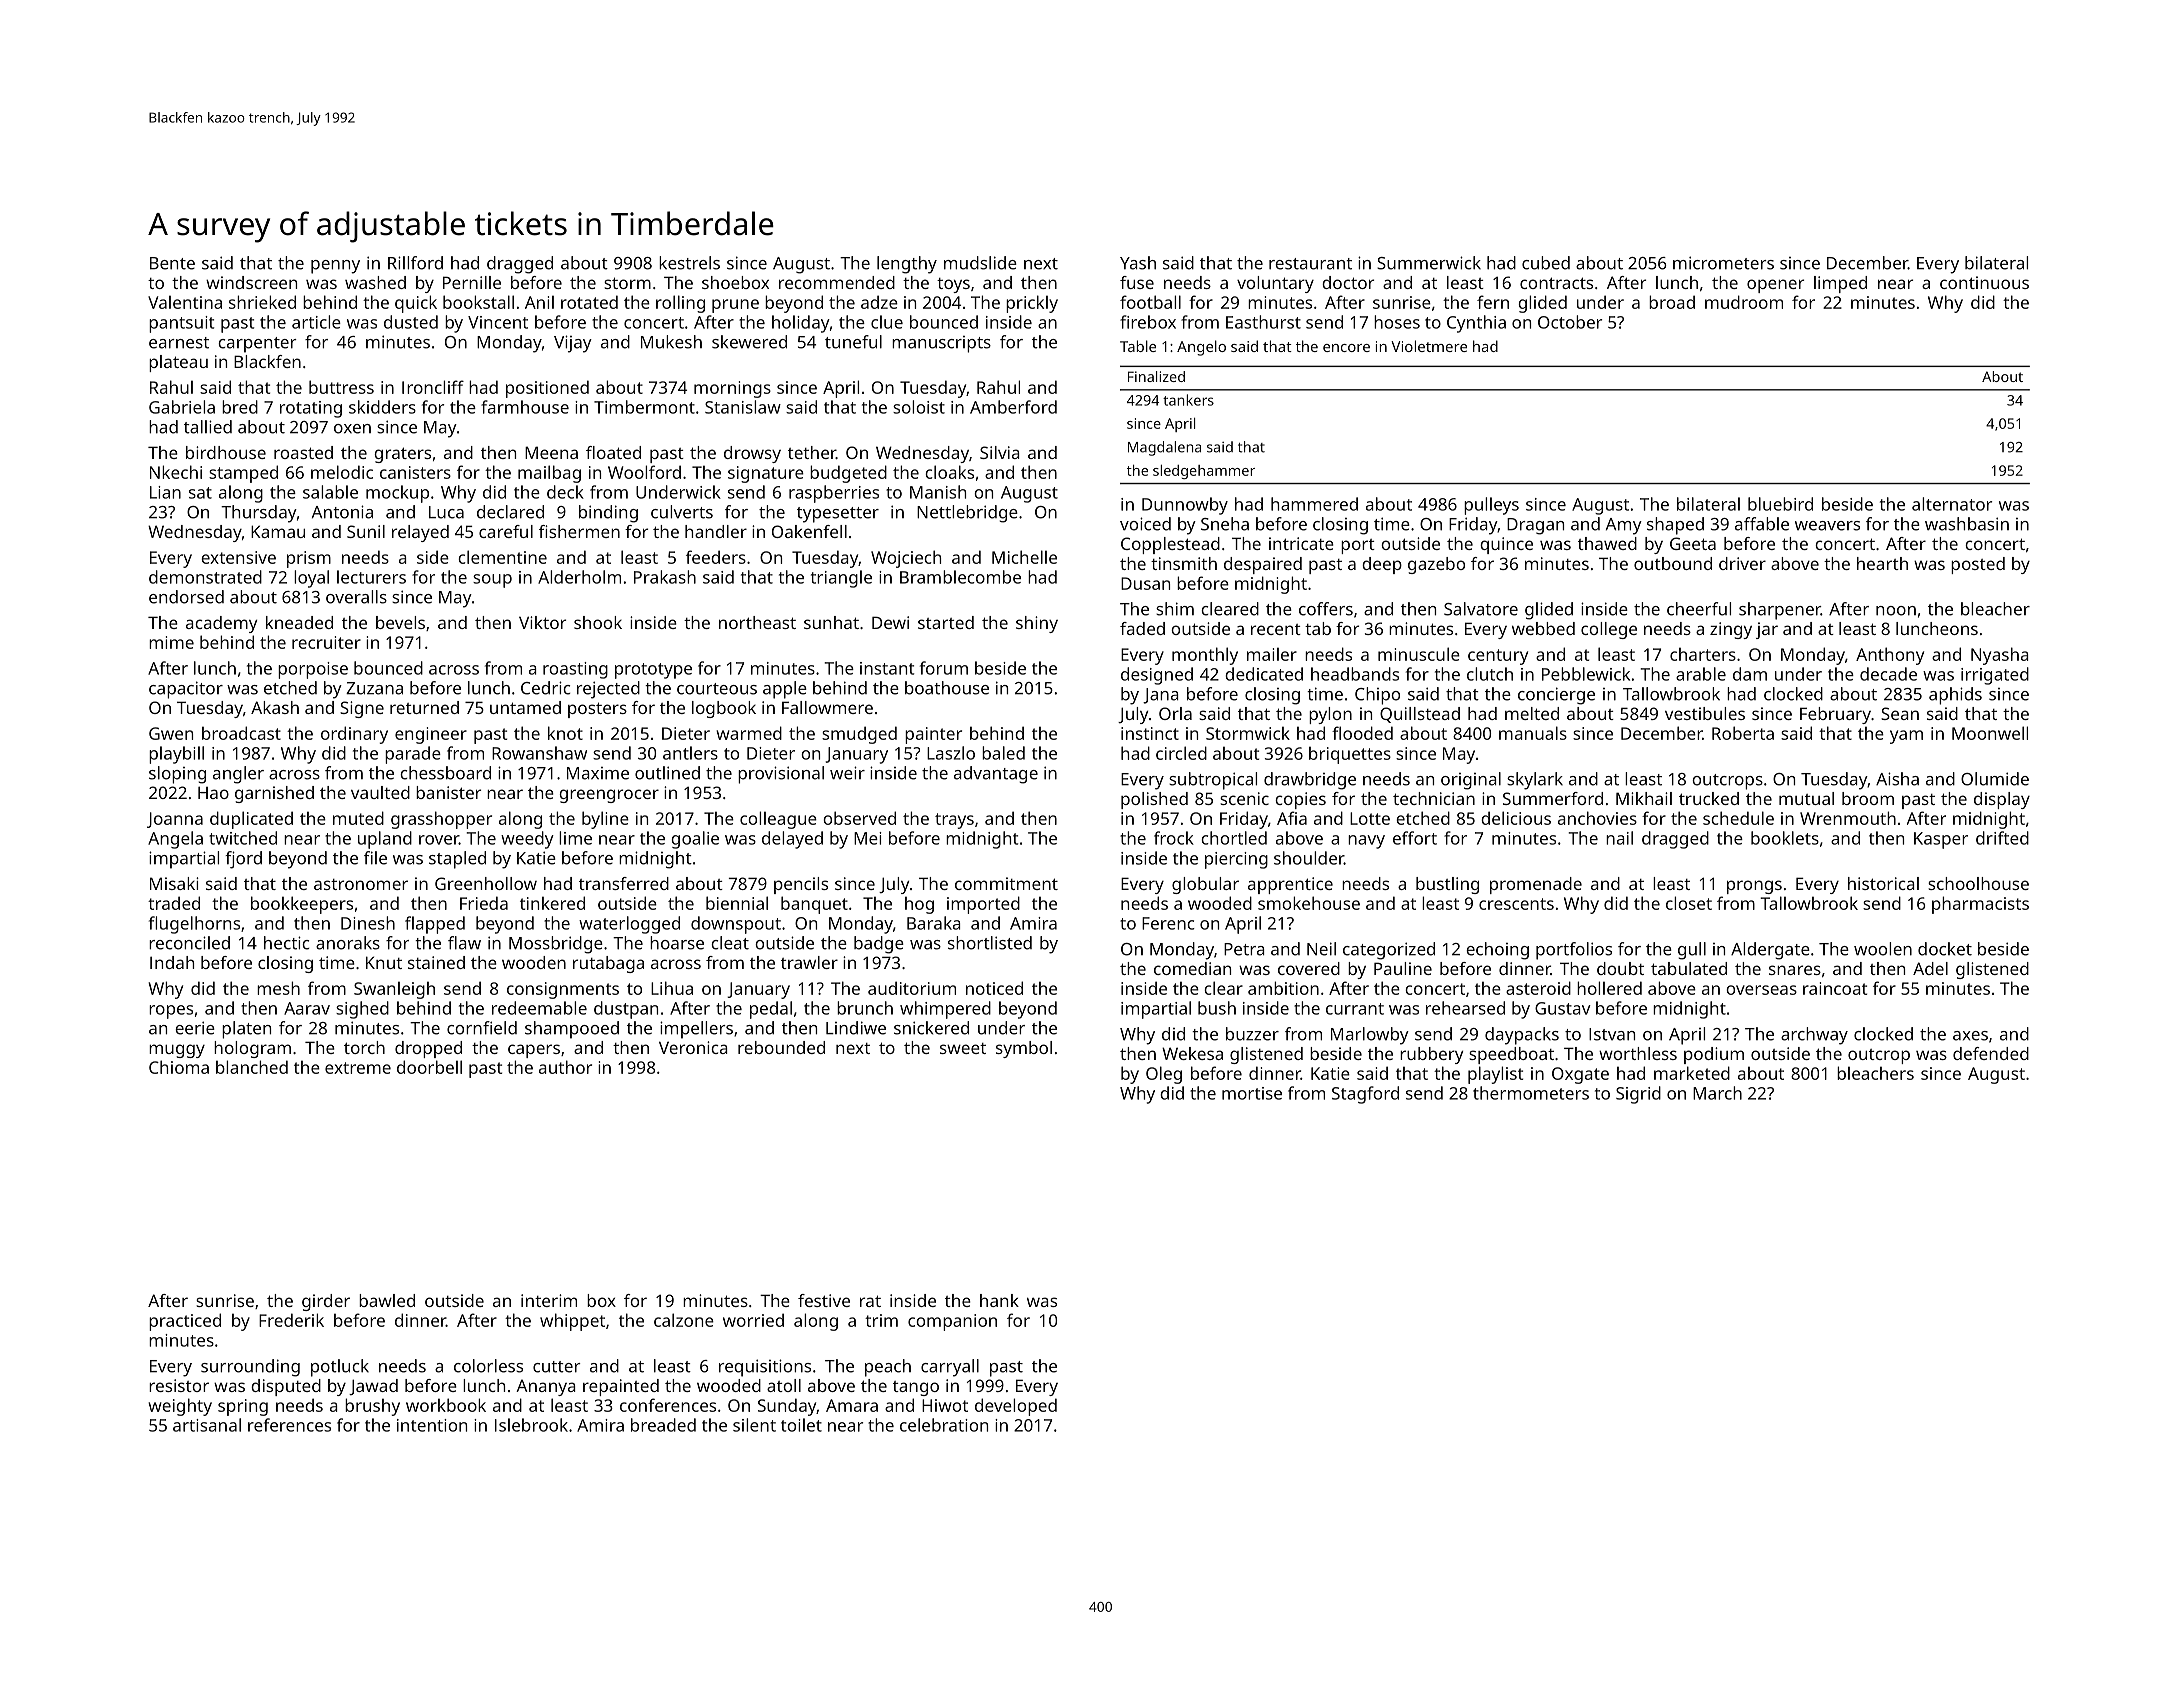 The width and height of the screenshot is (2178, 1683). I want to click on calzone, so click(684, 1320).
